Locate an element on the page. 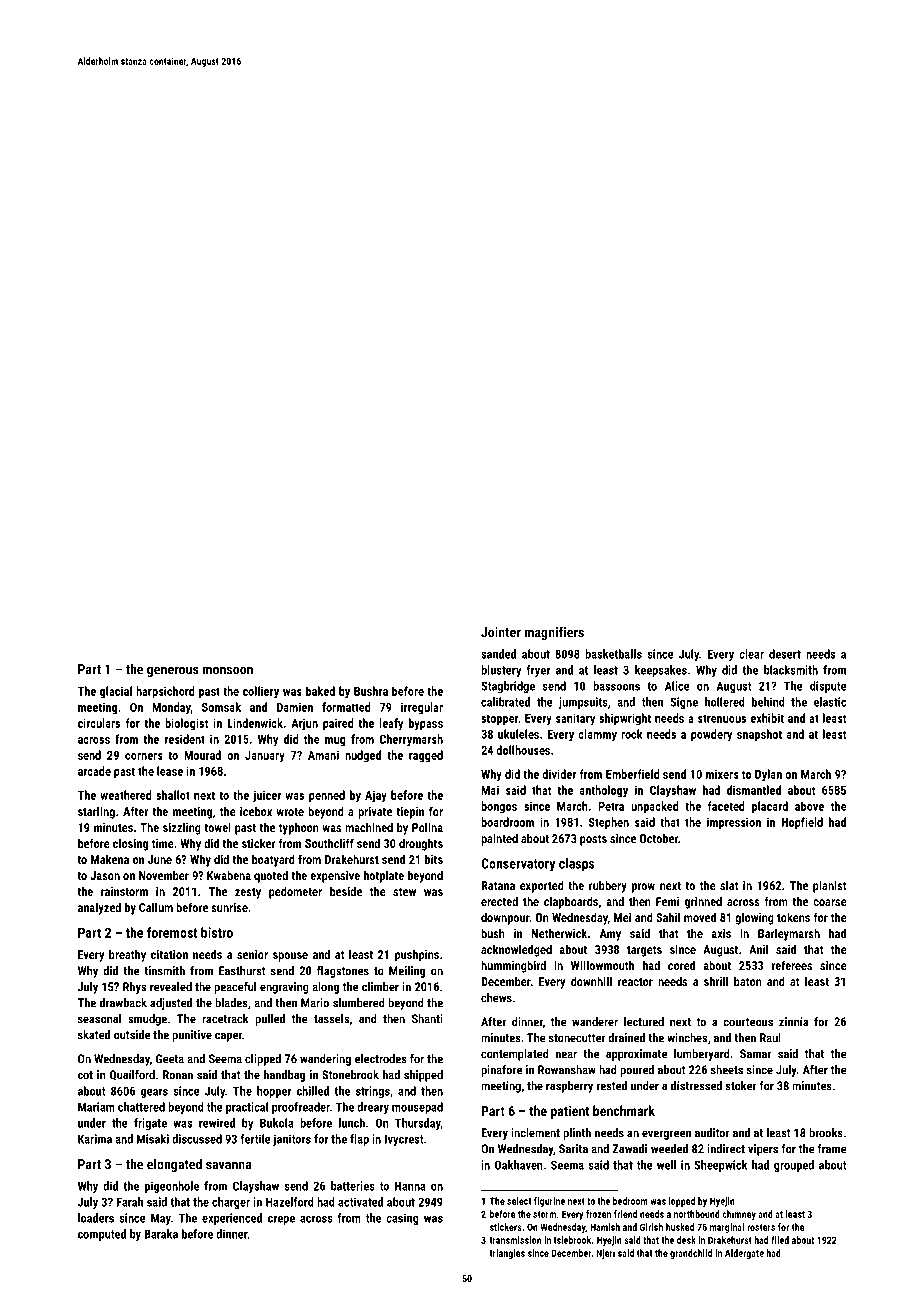 This image has height=1308, width=924. casing is located at coordinates (402, 1219).
